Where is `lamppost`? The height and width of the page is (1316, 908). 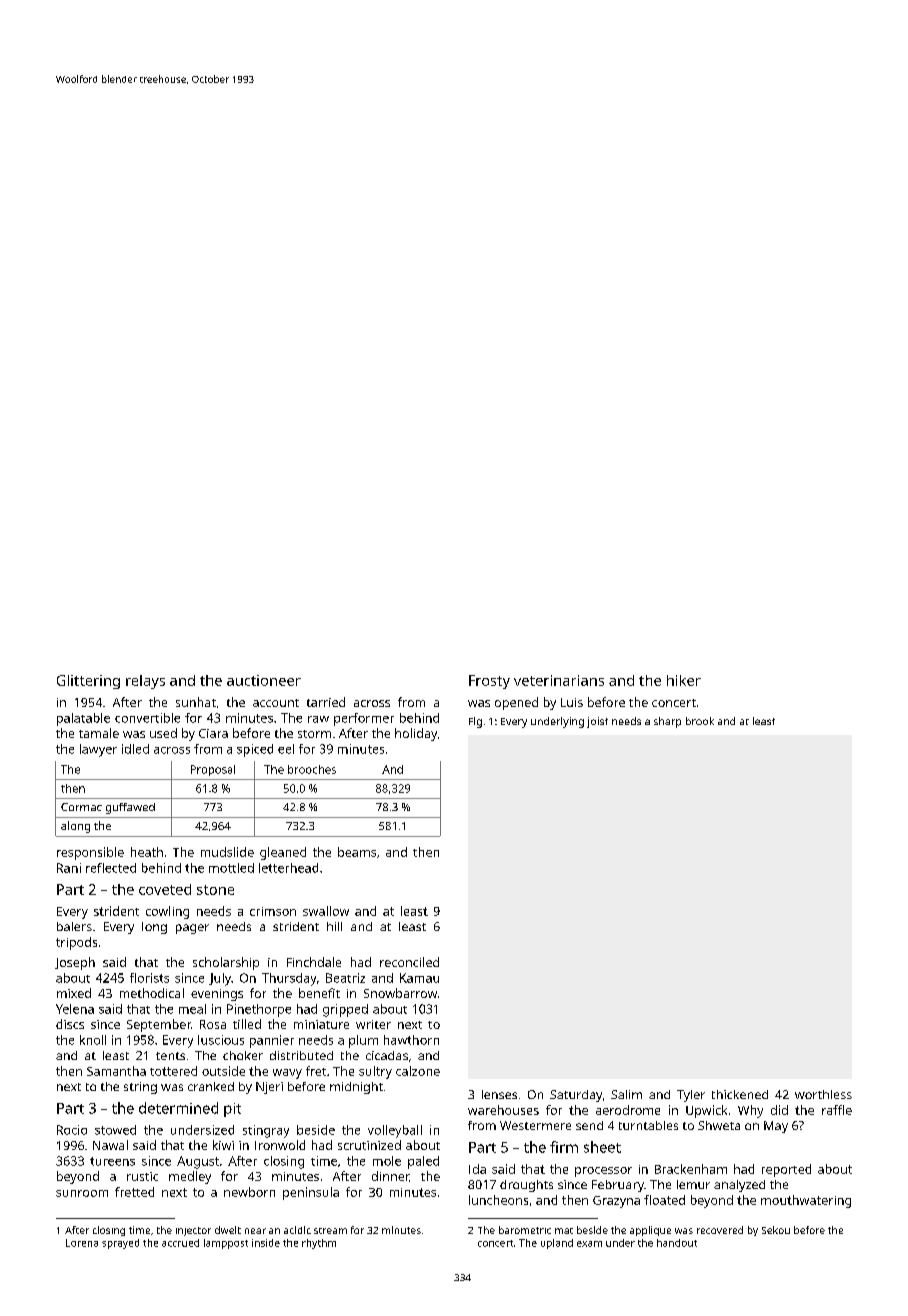
lamppost is located at coordinates (226, 1244).
